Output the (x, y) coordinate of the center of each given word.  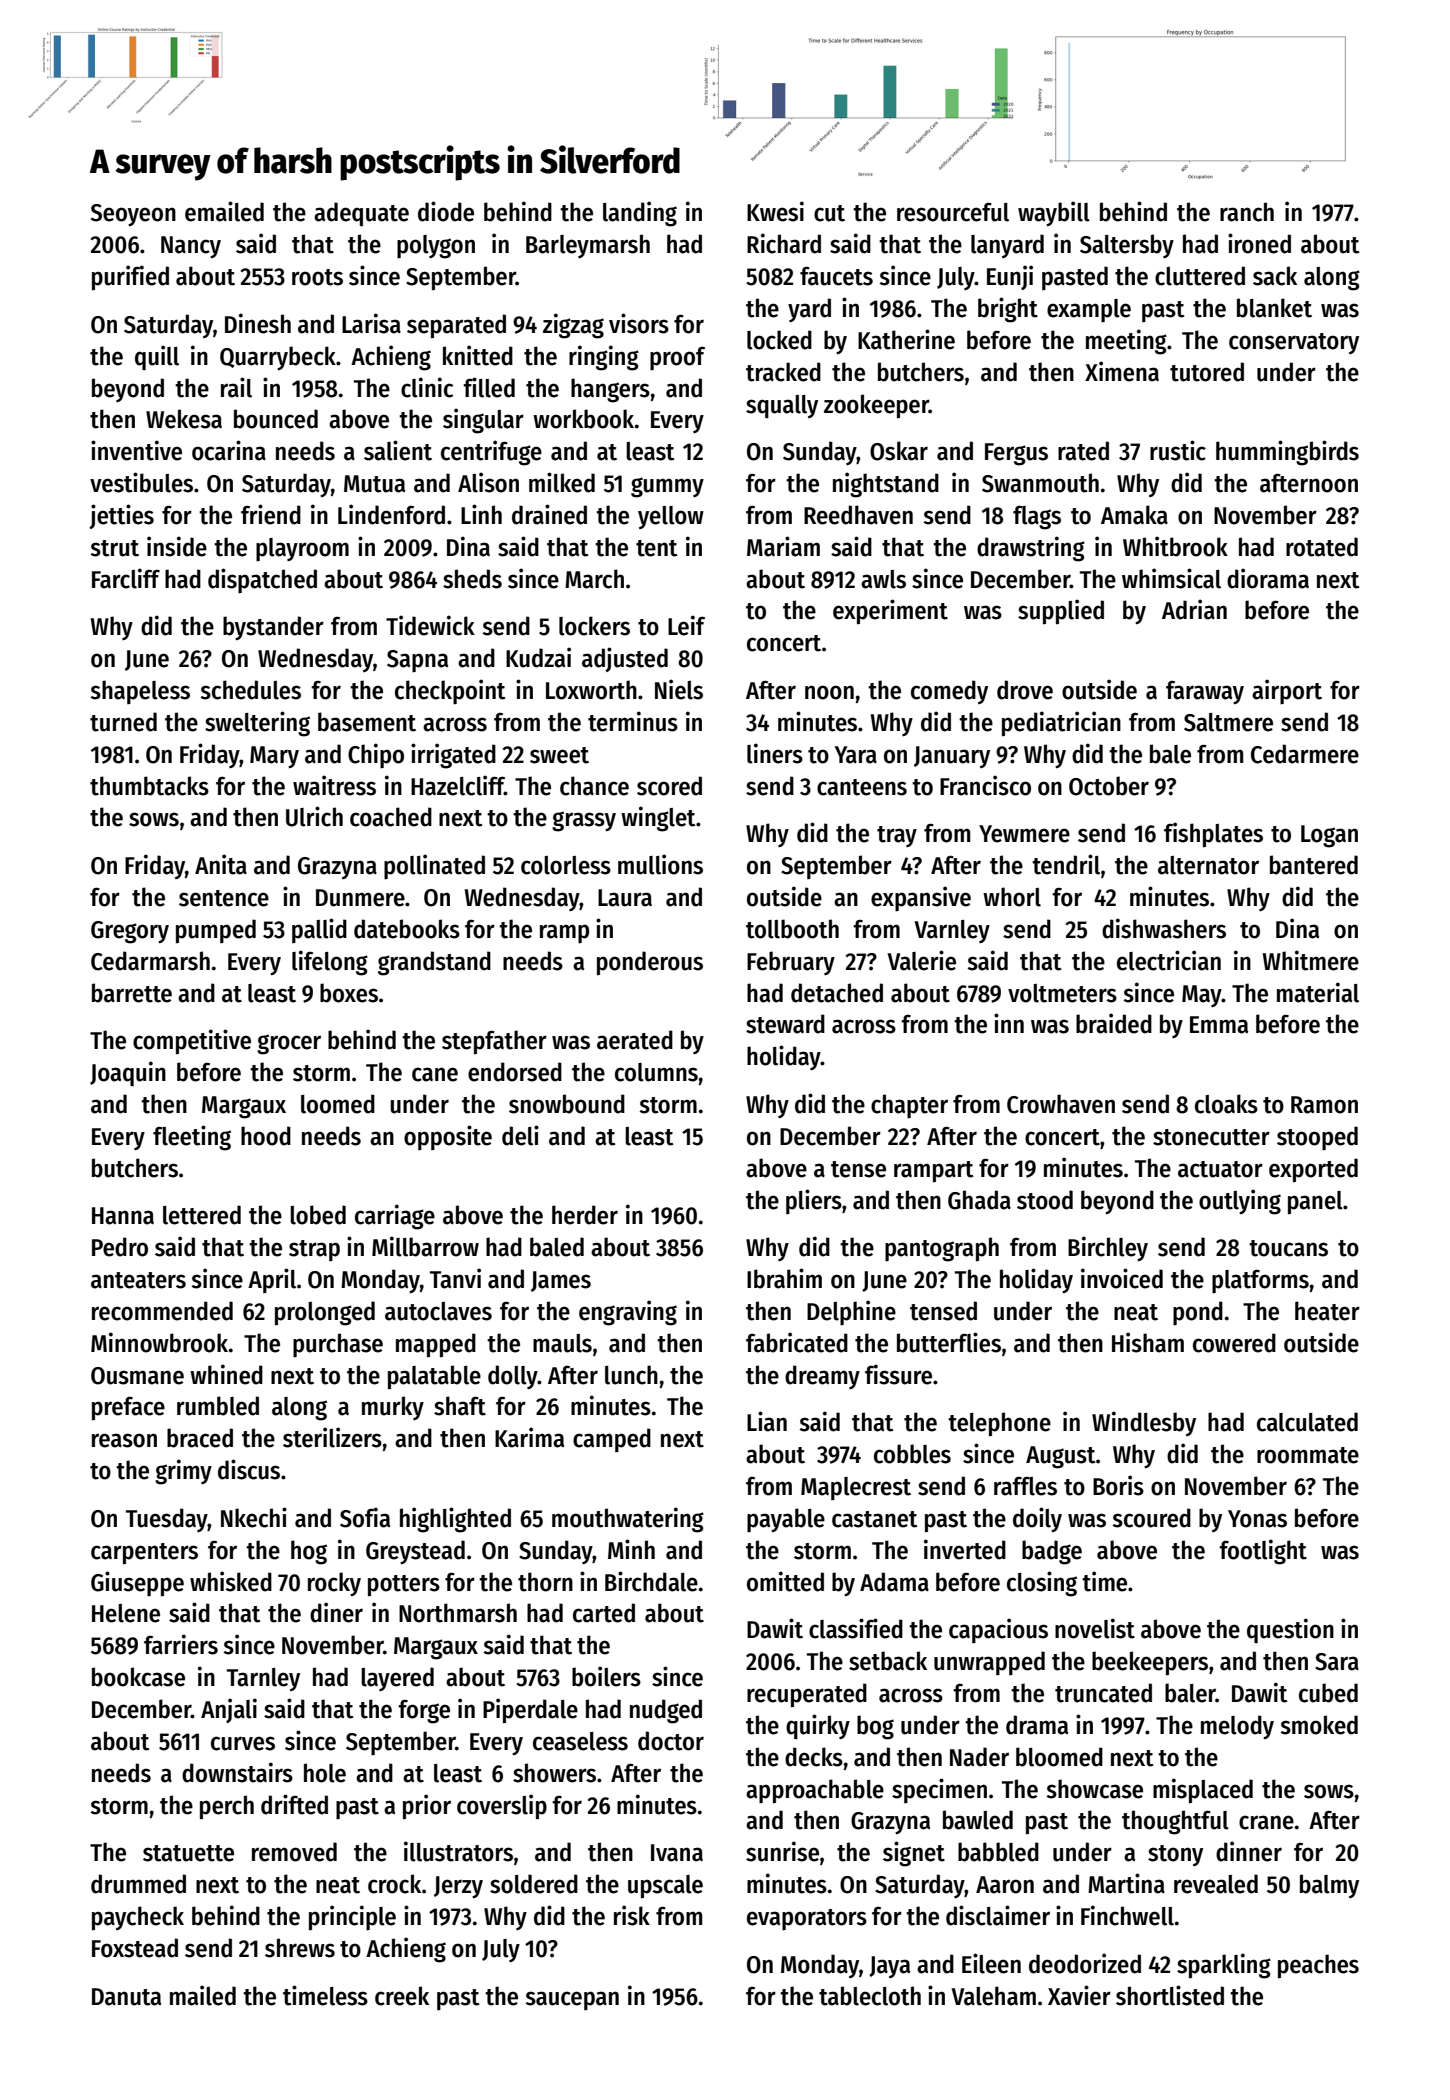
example (1089, 311)
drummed (138, 1884)
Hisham (1148, 1342)
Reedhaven (858, 515)
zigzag (573, 326)
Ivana (677, 1853)
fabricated (797, 1342)
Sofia (365, 1517)
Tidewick (430, 625)
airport (1287, 692)
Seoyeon (133, 215)
